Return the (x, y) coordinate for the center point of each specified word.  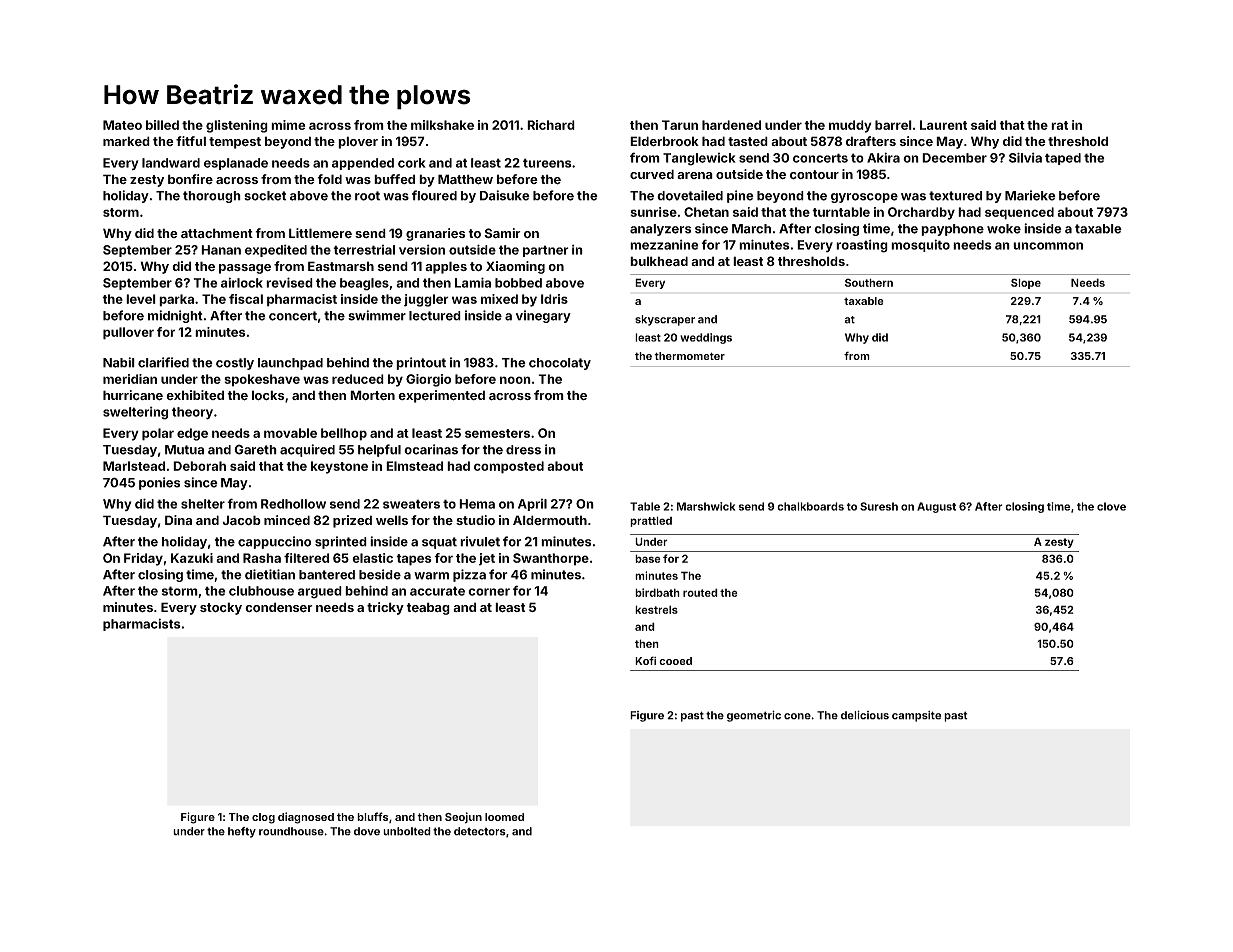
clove (1111, 506)
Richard (551, 125)
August (936, 507)
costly (235, 364)
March (751, 229)
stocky (221, 608)
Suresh (879, 506)
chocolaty (560, 364)
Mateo (122, 125)
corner (489, 592)
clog (263, 818)
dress (523, 450)
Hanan (221, 250)
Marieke (1030, 195)
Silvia (1025, 157)
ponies (159, 483)
